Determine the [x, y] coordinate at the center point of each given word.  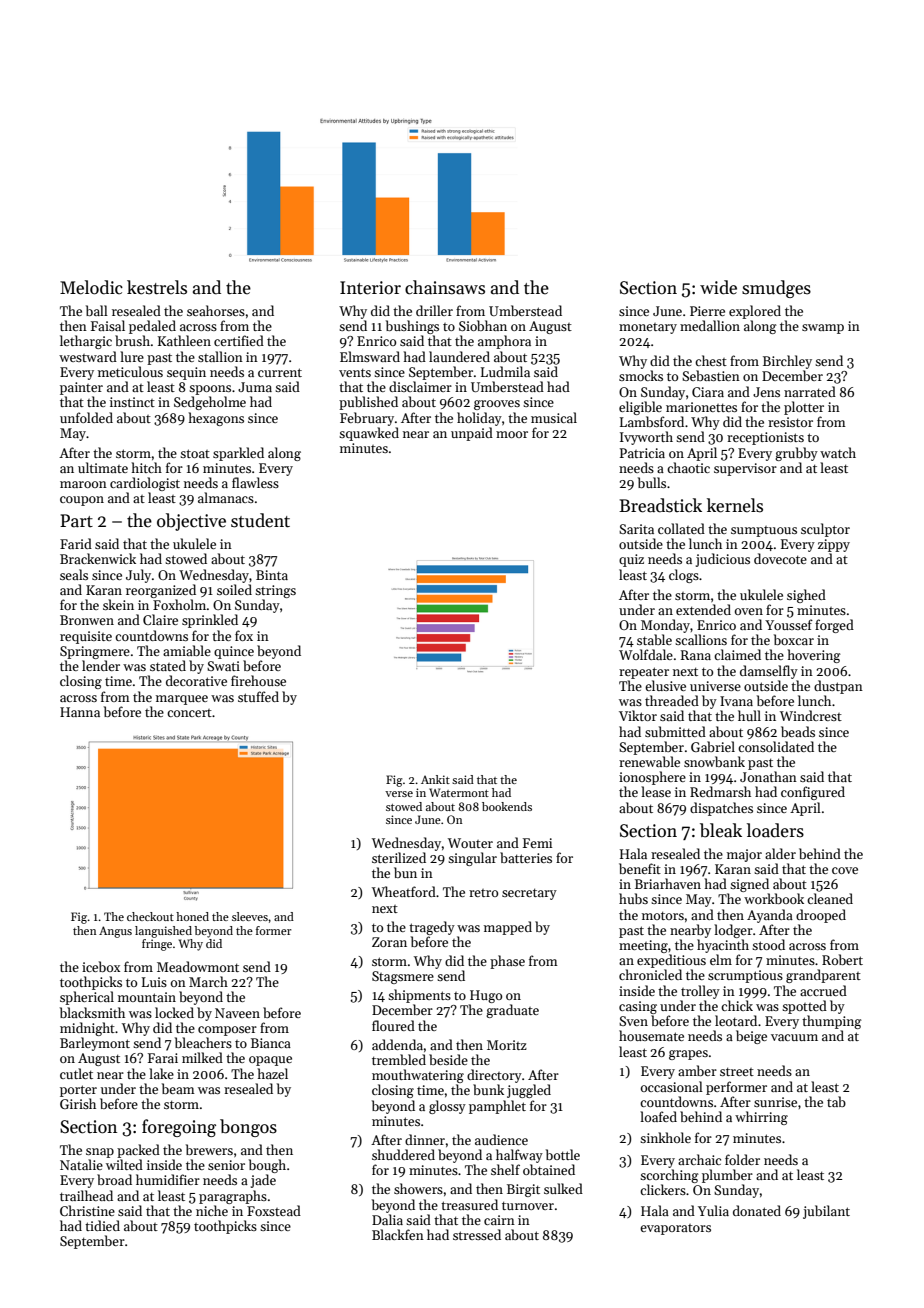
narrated [810, 391]
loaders [775, 830]
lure [132, 356]
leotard [736, 1020]
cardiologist [145, 484]
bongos [248, 1128]
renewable [649, 761]
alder [780, 853]
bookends [507, 806]
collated [681, 528]
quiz [631, 560]
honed [192, 916]
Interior [370, 288]
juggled [529, 1091]
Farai [163, 1058]
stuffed [258, 696]
